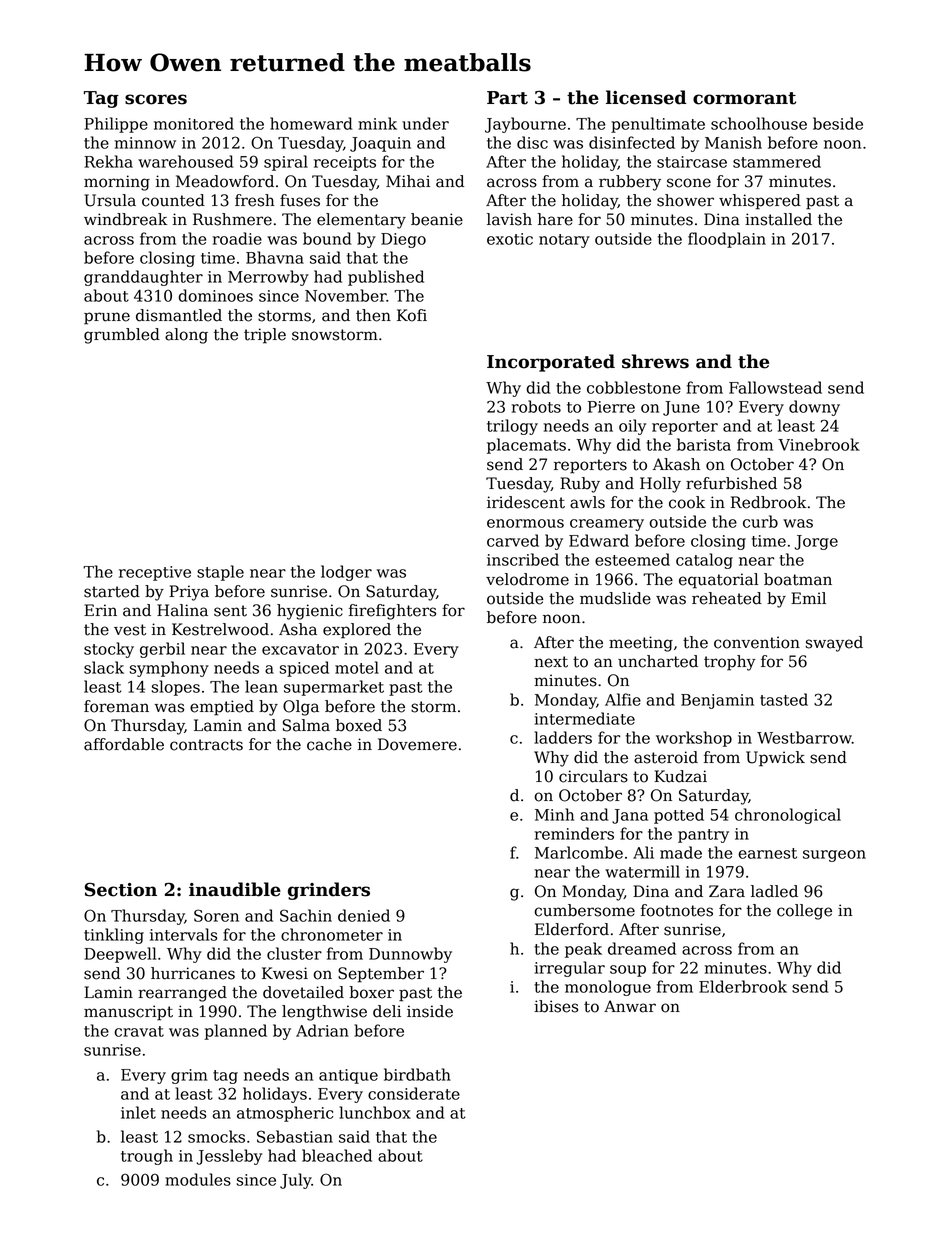  I want to click on rubbery, so click(630, 183).
